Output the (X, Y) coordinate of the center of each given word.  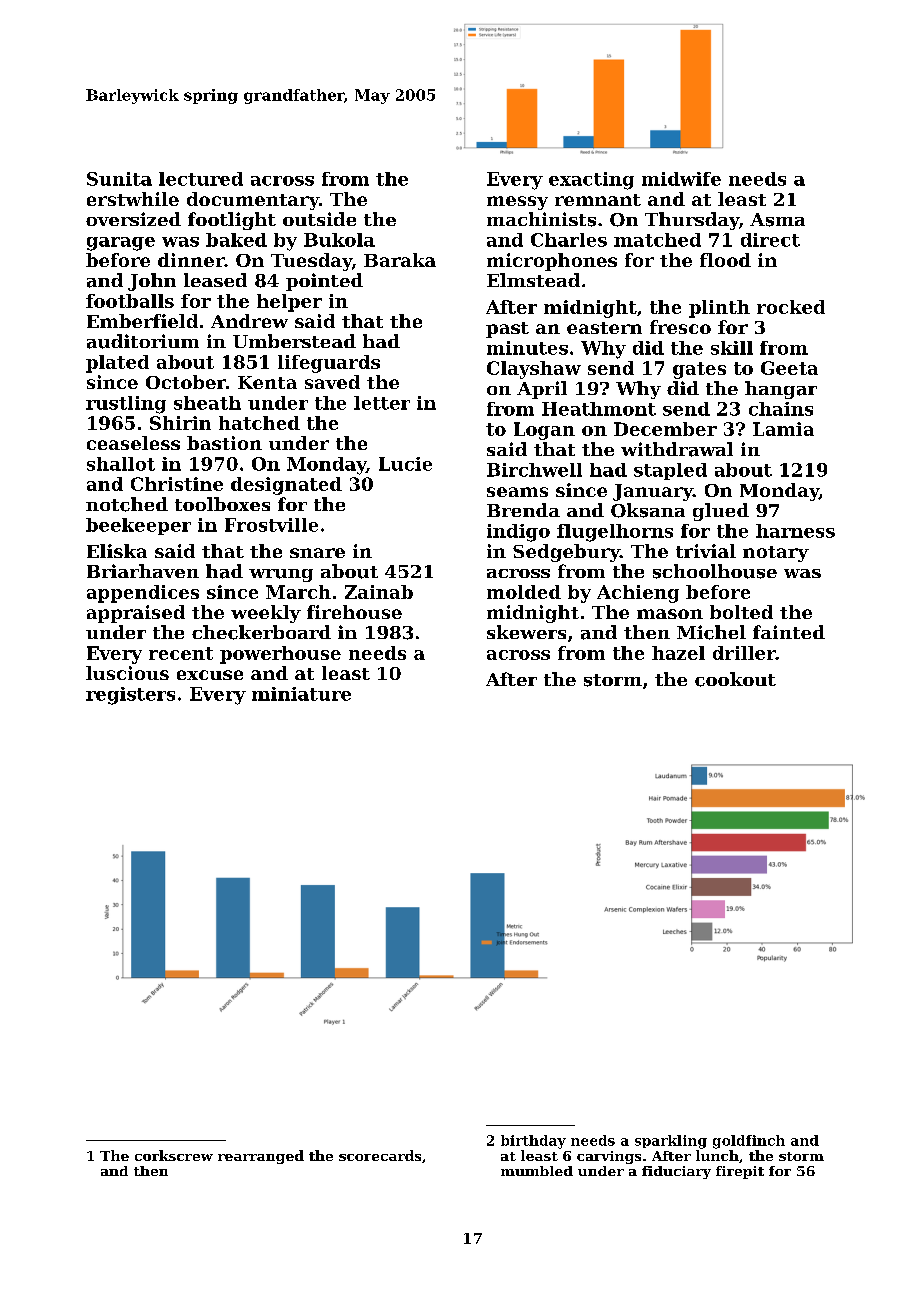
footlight (232, 221)
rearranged (261, 1157)
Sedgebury (566, 553)
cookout (735, 679)
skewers (526, 632)
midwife (681, 179)
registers (130, 696)
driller (744, 653)
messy (517, 203)
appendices (143, 594)
